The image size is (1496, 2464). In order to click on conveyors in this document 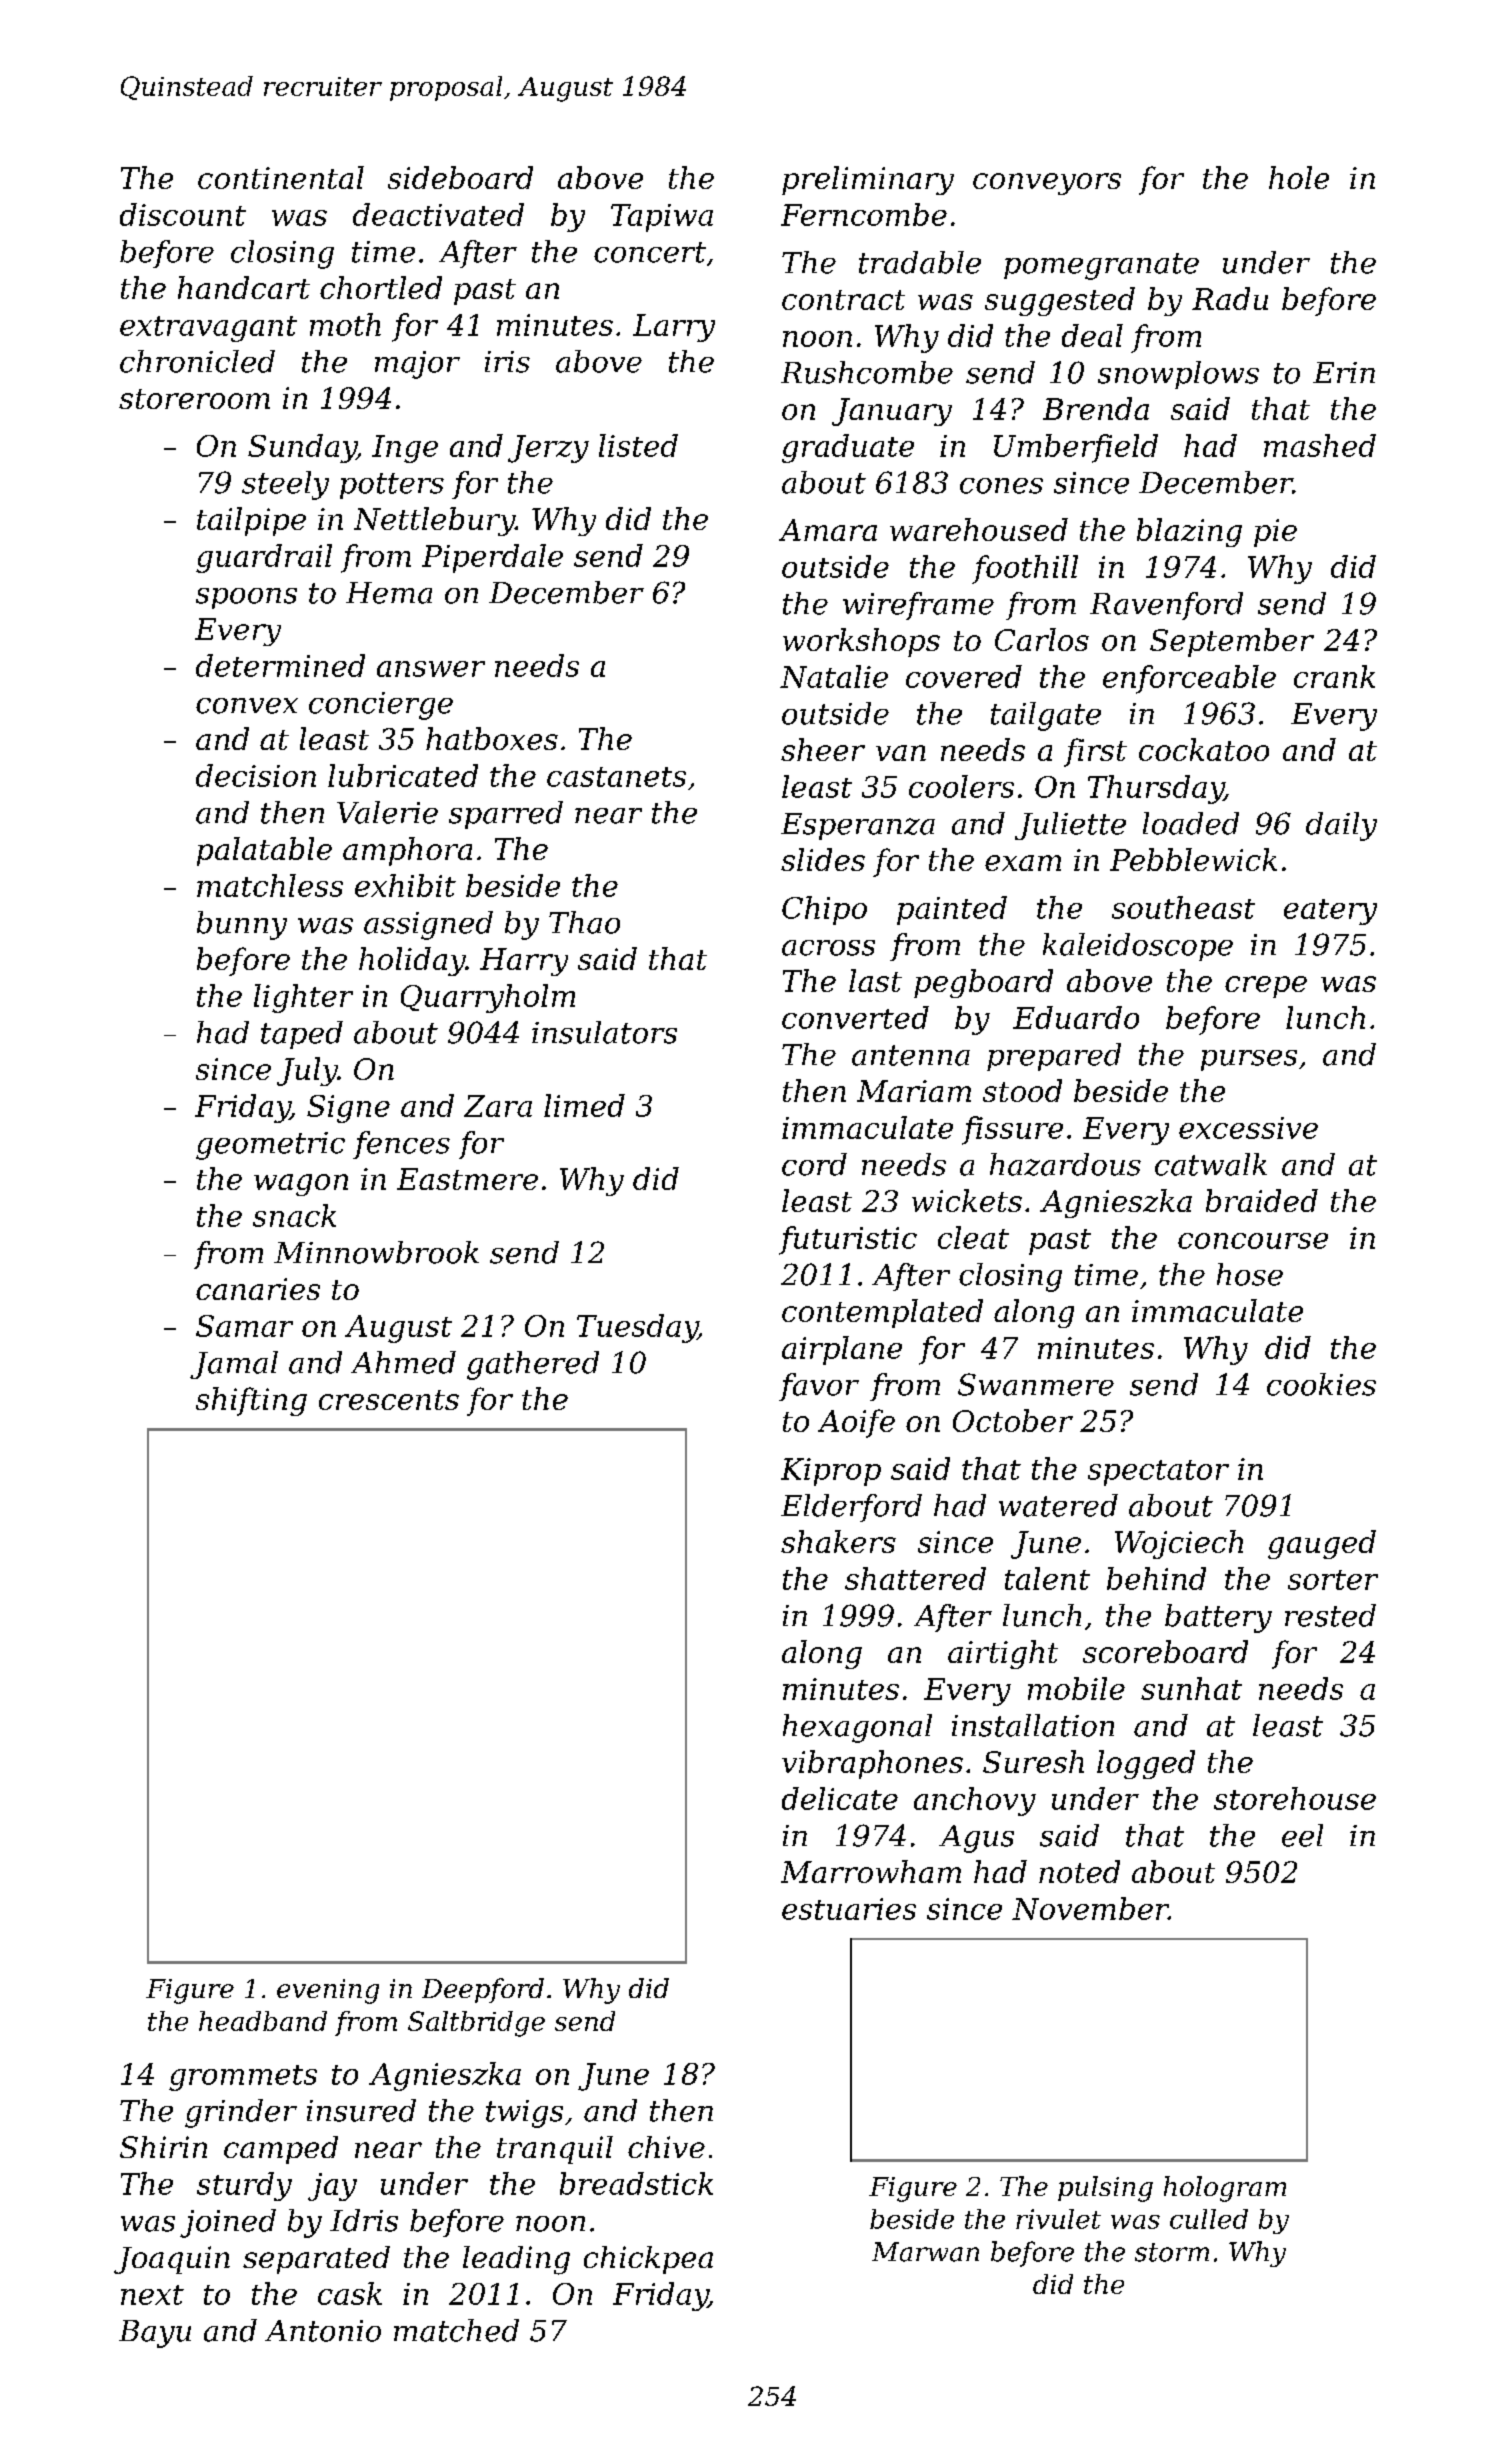, I will do `click(1047, 184)`.
